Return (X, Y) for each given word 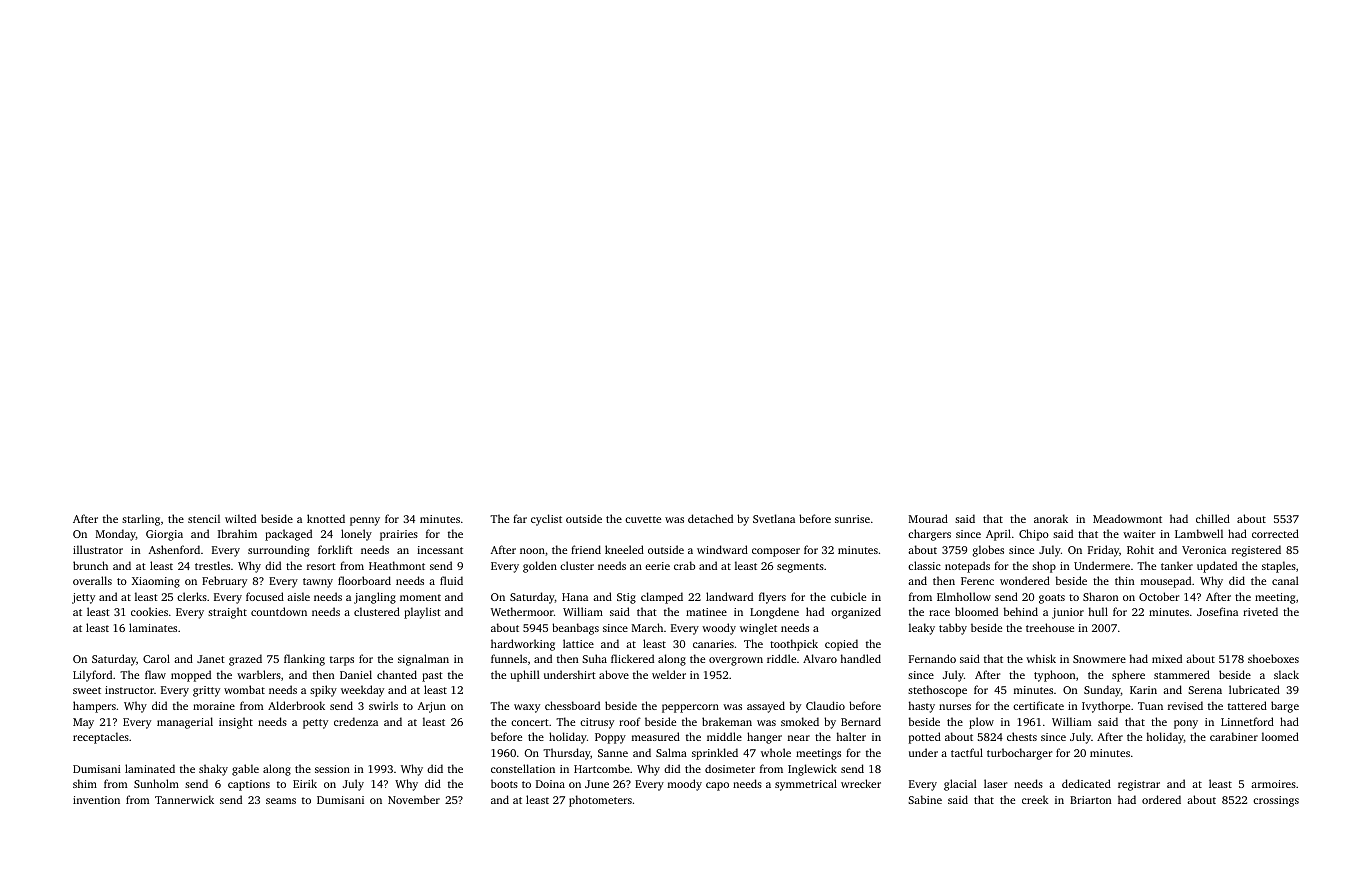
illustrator (98, 549)
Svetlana (774, 518)
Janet (211, 659)
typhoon (1054, 676)
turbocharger (1019, 754)
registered (1256, 551)
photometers (600, 801)
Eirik (305, 783)
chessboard (572, 705)
